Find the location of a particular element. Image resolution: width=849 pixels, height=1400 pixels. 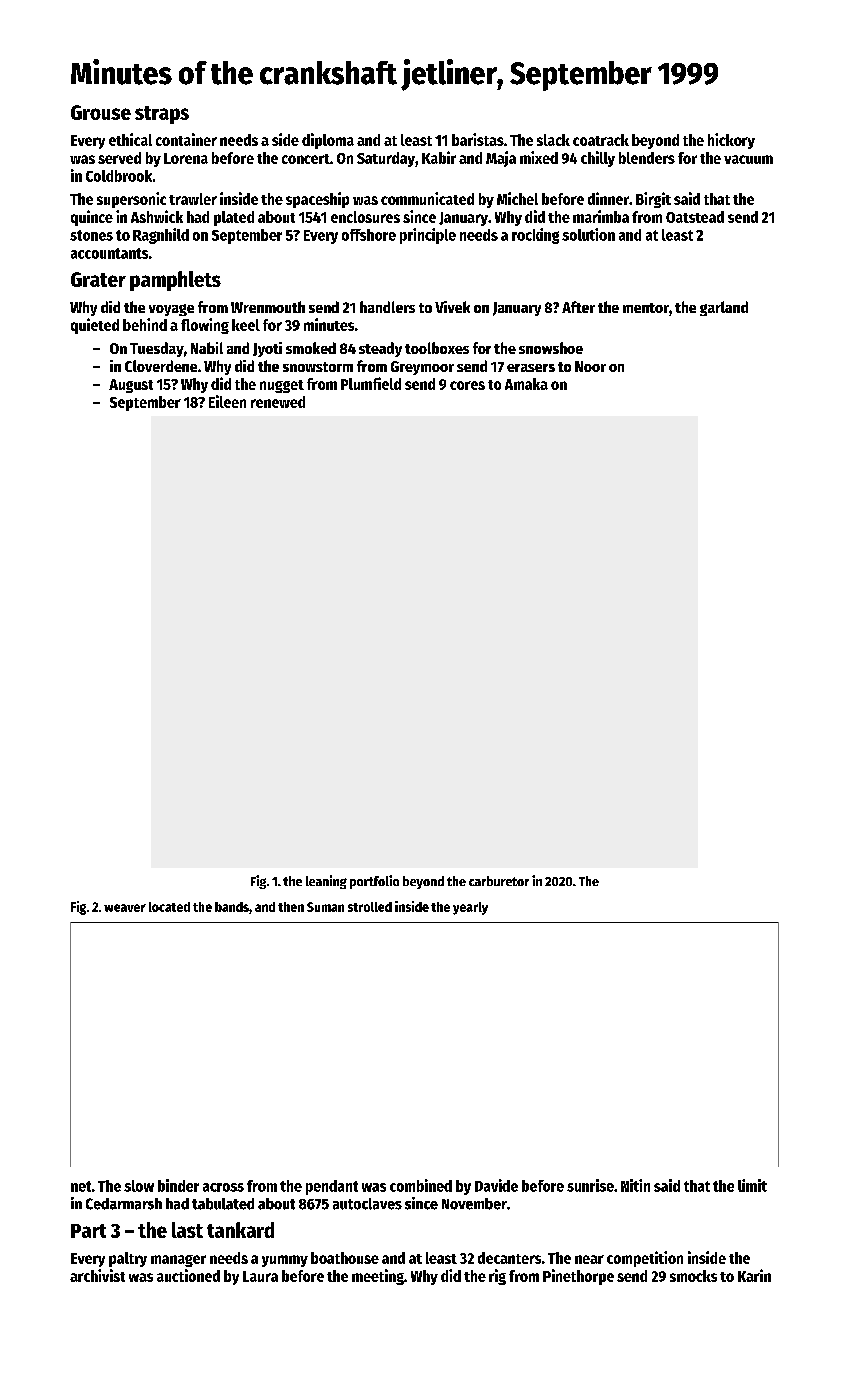

August is located at coordinates (131, 386).
